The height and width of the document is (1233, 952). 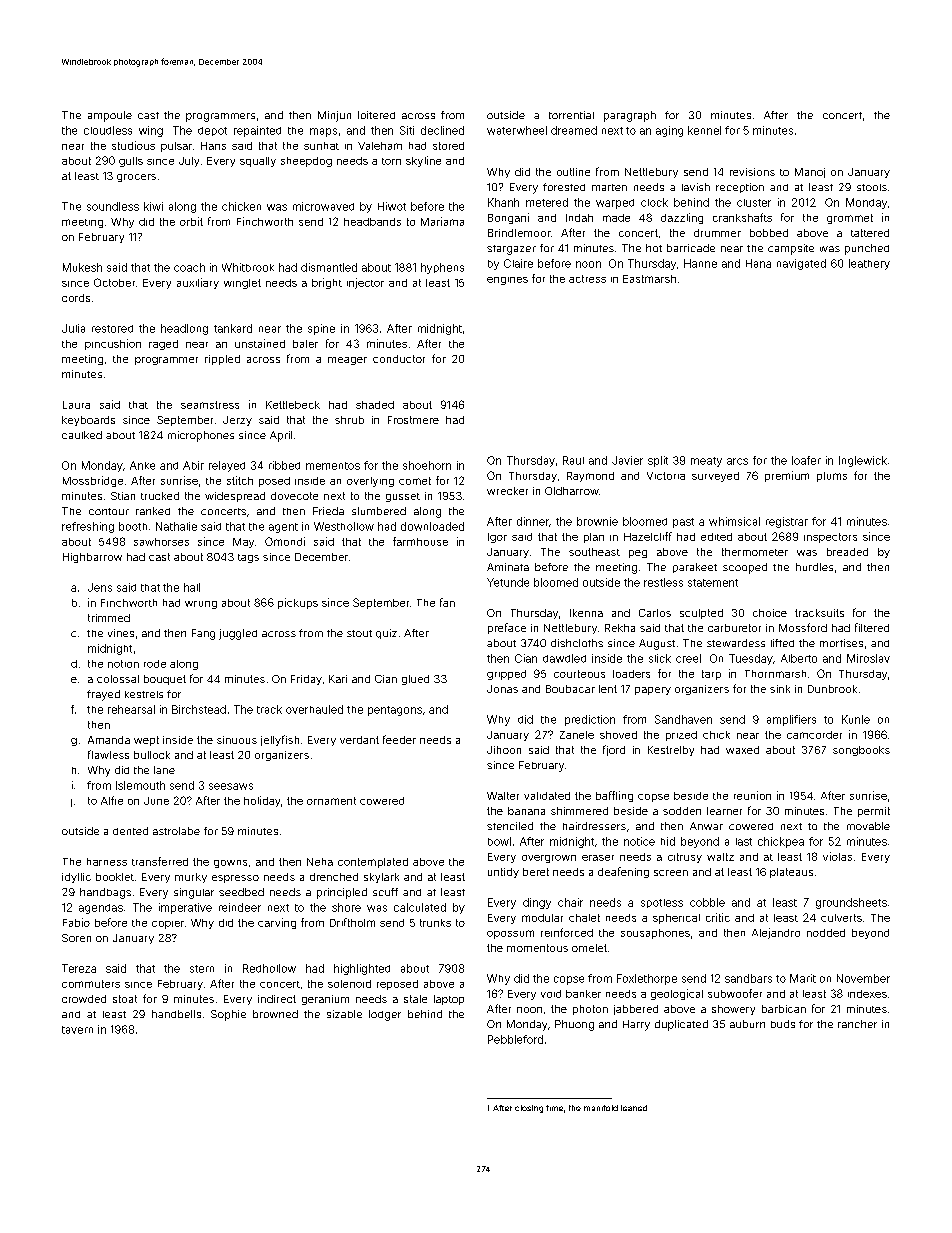 I want to click on transferred, so click(x=160, y=861).
